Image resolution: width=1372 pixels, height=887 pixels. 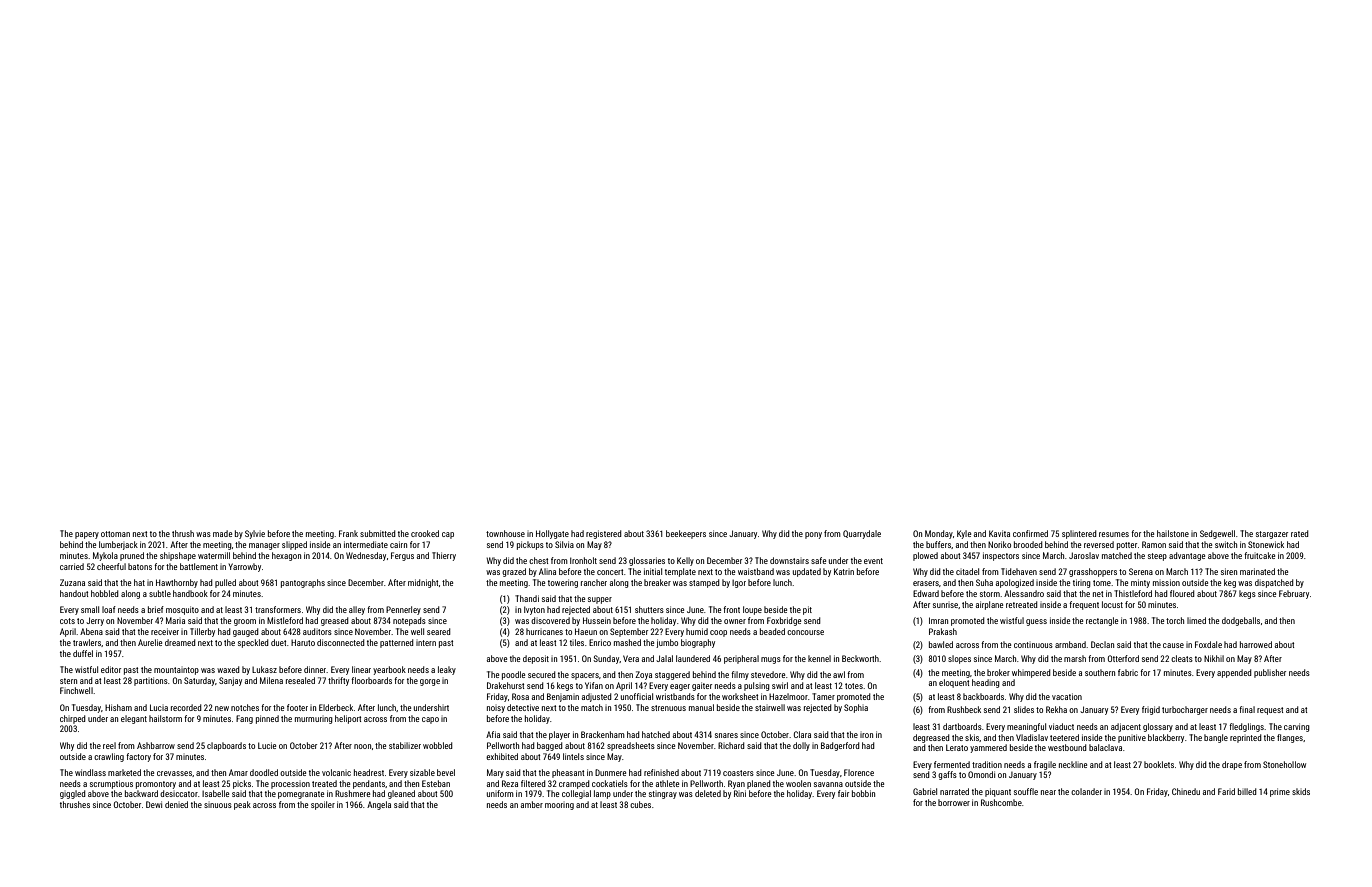 I want to click on Sylvie, so click(x=255, y=534).
